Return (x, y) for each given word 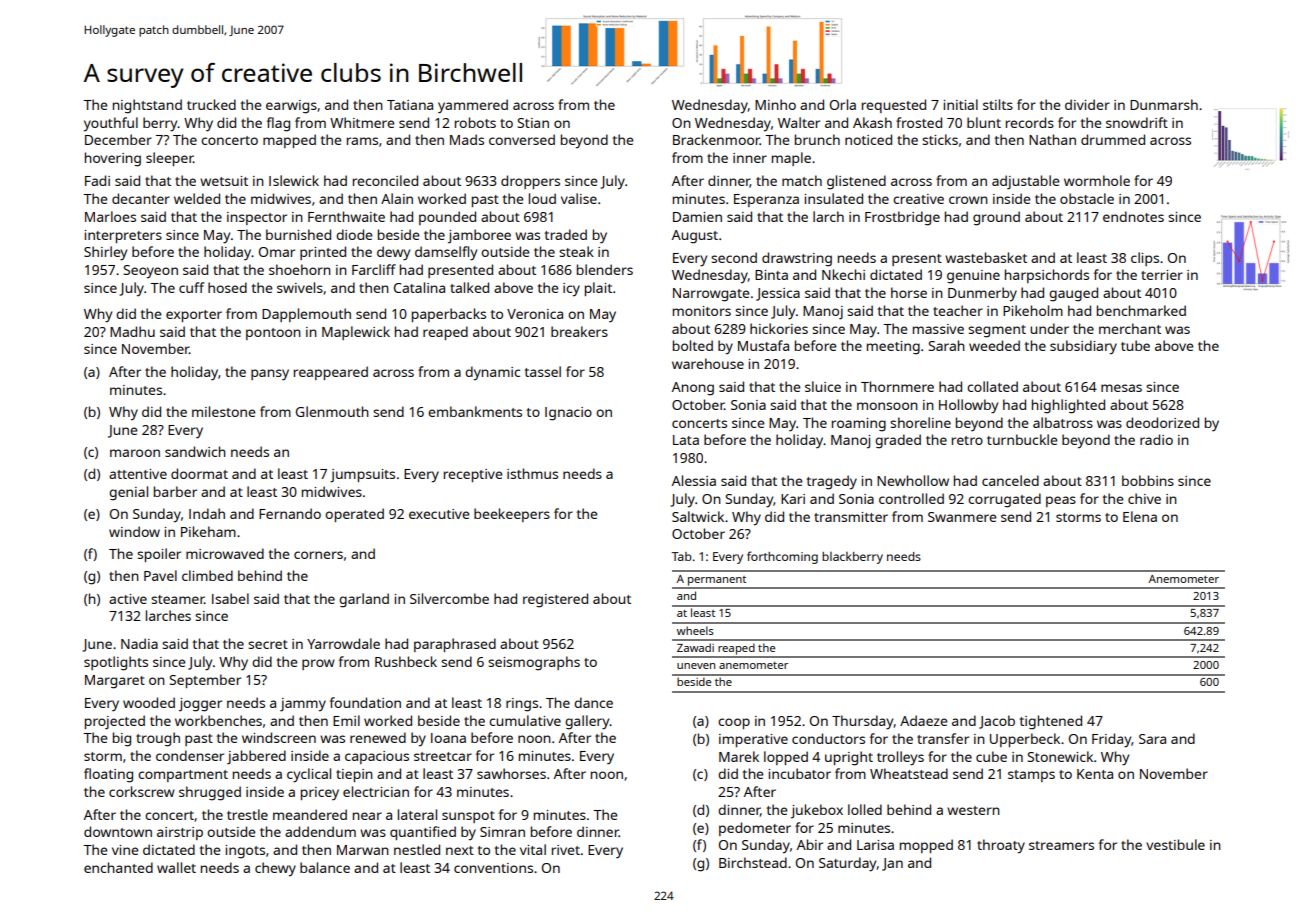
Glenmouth (332, 411)
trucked (211, 104)
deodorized (1162, 422)
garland (364, 600)
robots (475, 122)
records (1030, 122)
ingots (245, 852)
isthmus (532, 473)
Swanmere (962, 517)
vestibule (1175, 844)
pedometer (755, 829)
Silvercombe (449, 598)
